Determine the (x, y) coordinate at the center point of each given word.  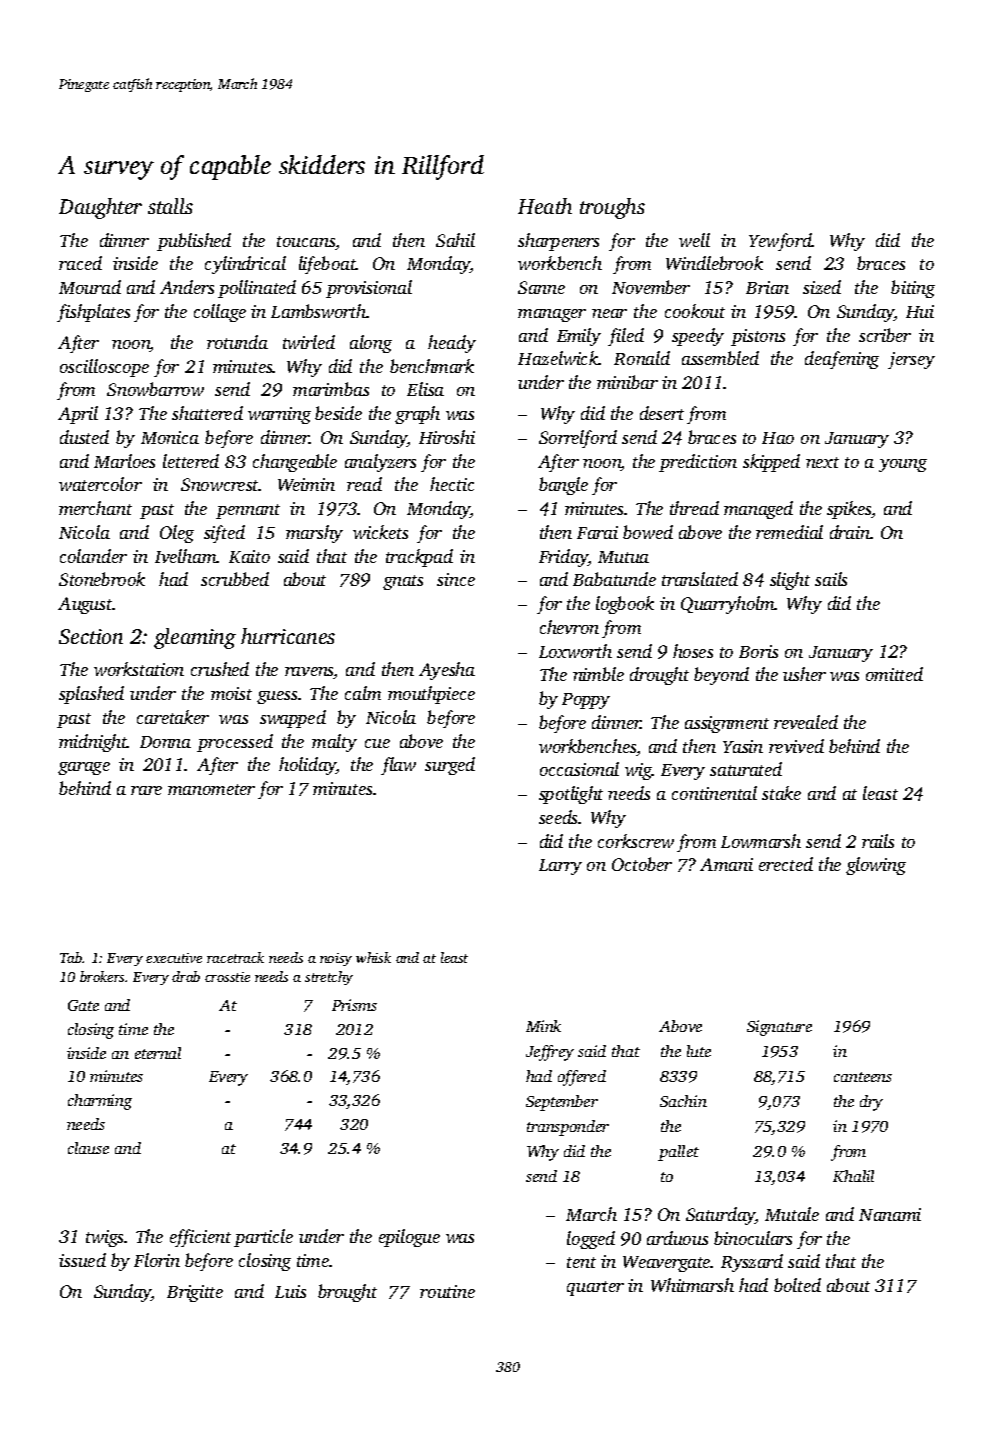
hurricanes (288, 636)
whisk (373, 957)
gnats (403, 582)
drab (186, 976)
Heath (545, 206)
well (694, 240)
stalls (170, 206)
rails (878, 841)
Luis (290, 1291)
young (903, 465)
